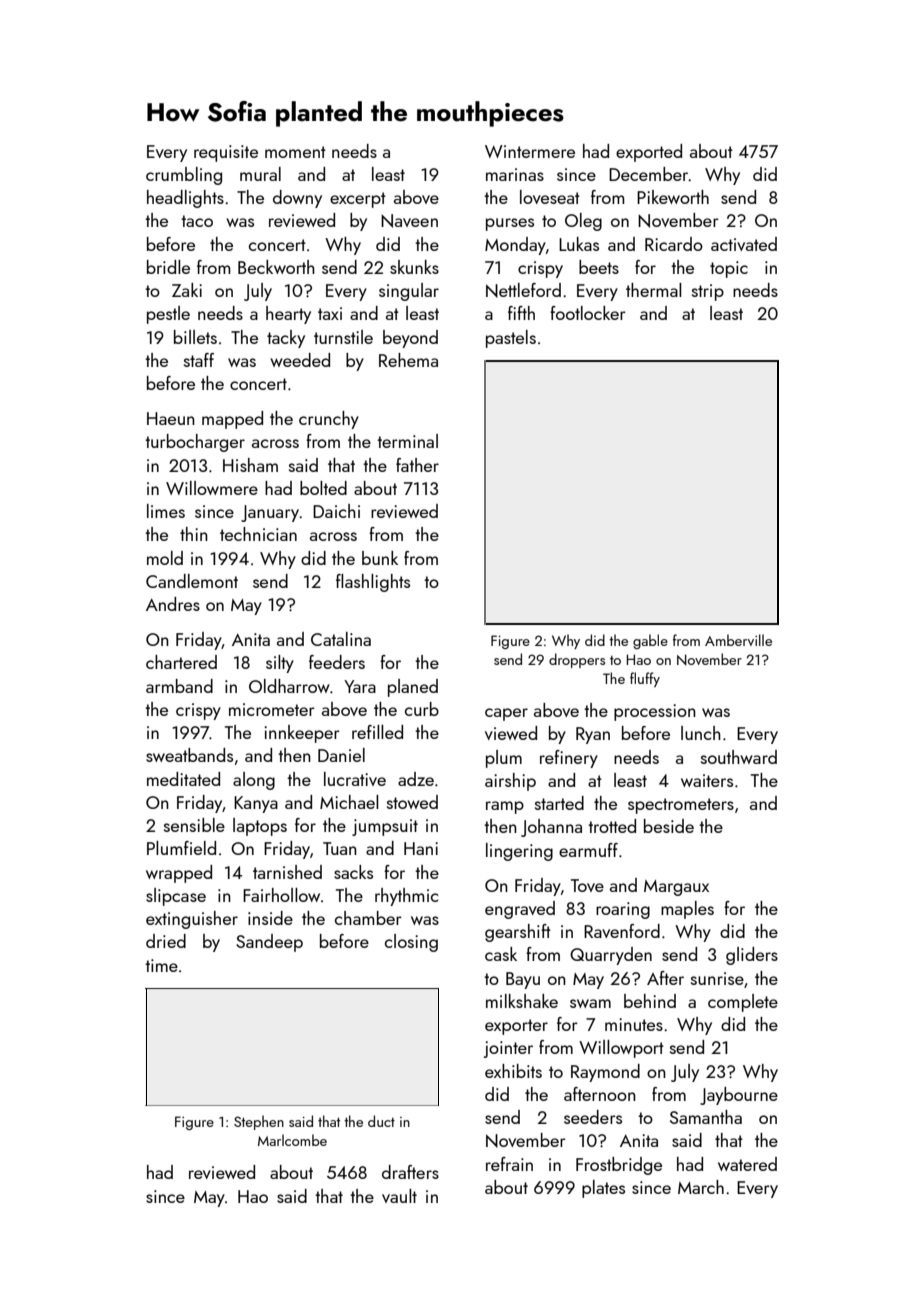  I want to click on sweatbands, so click(189, 755).
